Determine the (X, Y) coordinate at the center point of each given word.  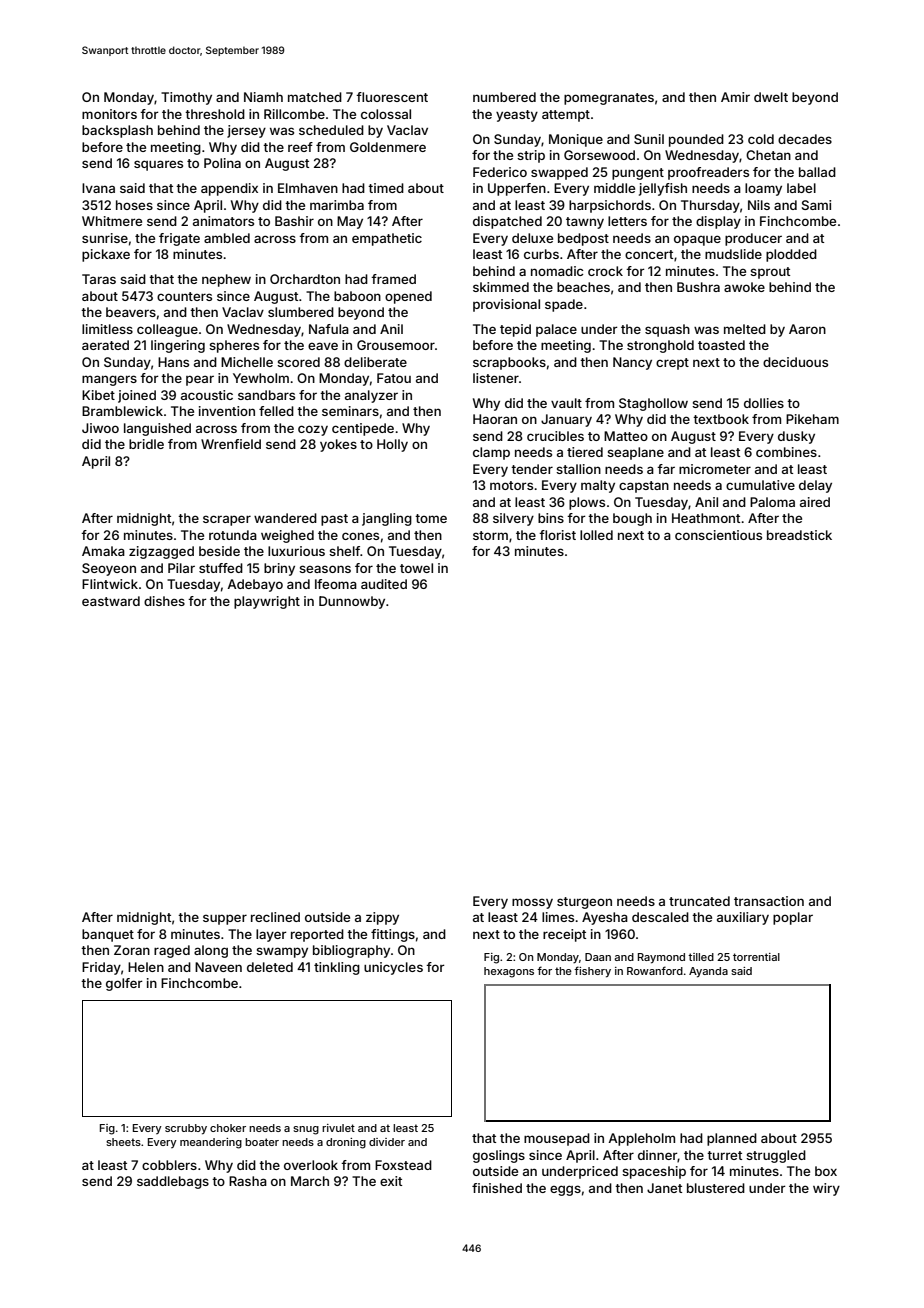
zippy (382, 918)
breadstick (799, 535)
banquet (108, 935)
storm (490, 535)
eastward (111, 601)
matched (315, 97)
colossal (386, 114)
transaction (769, 901)
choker (228, 1128)
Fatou (394, 378)
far (666, 469)
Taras (99, 279)
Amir (735, 97)
